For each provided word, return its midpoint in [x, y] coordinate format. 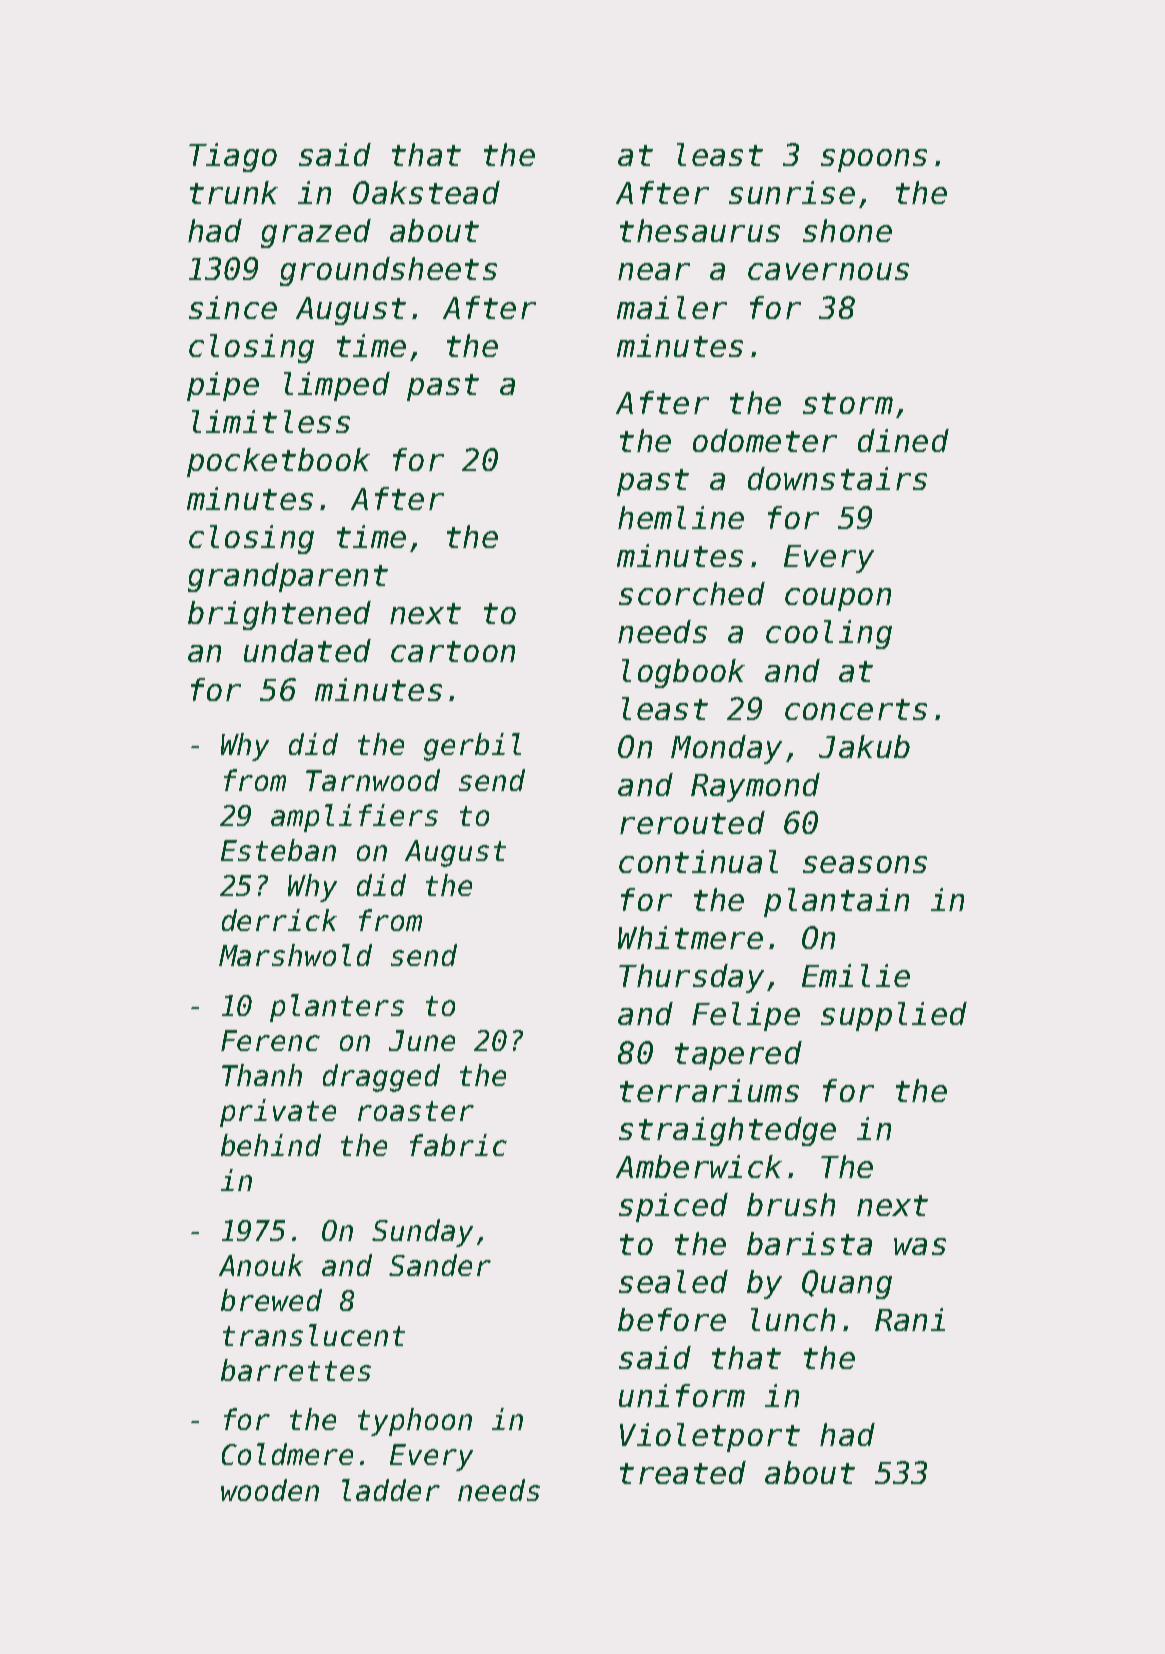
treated [683, 1472]
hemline [681, 517]
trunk [234, 192]
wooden [270, 1490]
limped [337, 386]
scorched [692, 593]
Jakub [864, 746]
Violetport [710, 1437]
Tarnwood [373, 780]
